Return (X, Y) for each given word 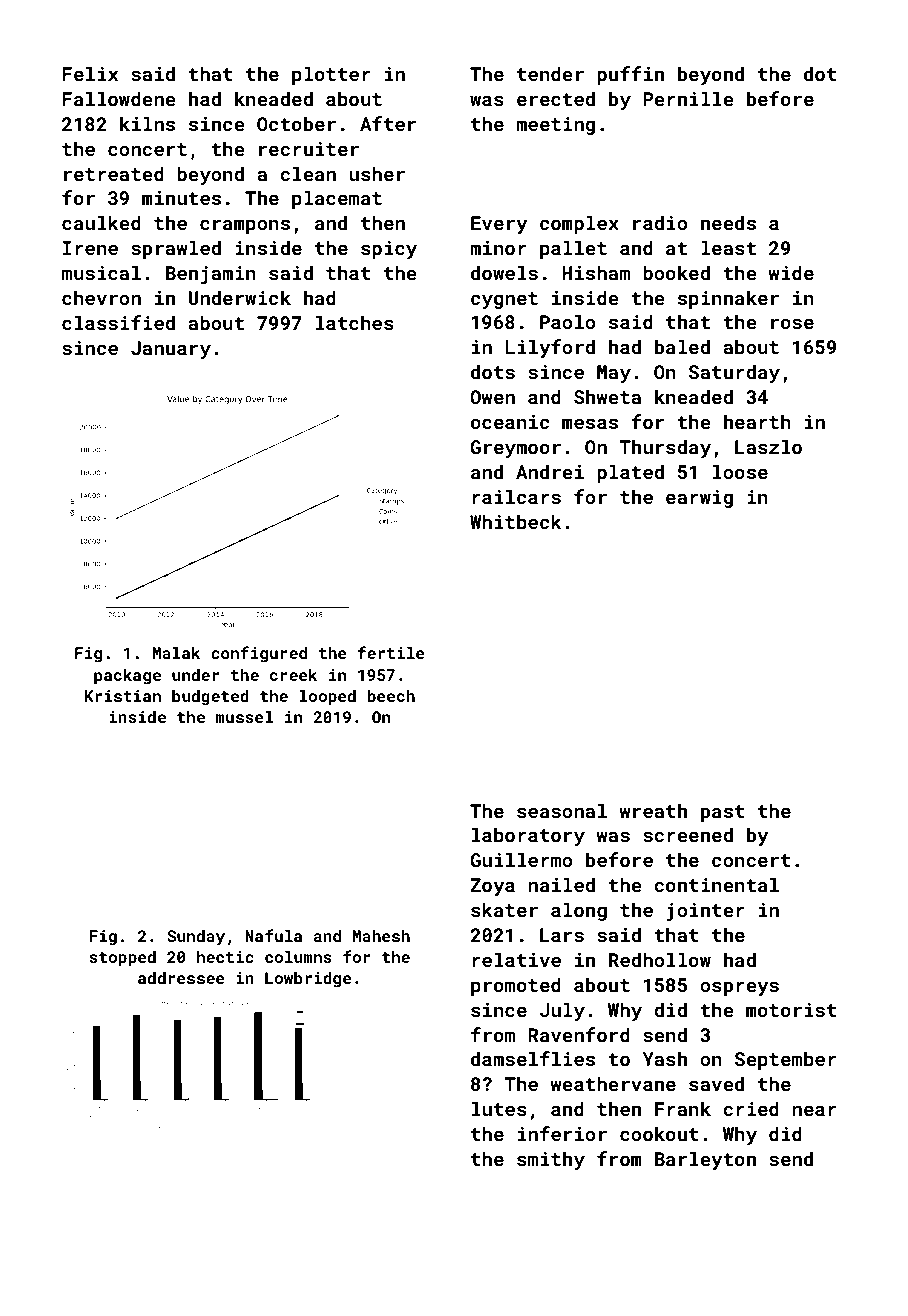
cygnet (504, 300)
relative (516, 959)
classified (118, 322)
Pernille (688, 98)
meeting (555, 126)
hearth (757, 421)
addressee (181, 978)
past (722, 813)
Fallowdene (119, 98)
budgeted (210, 698)
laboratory (528, 836)
